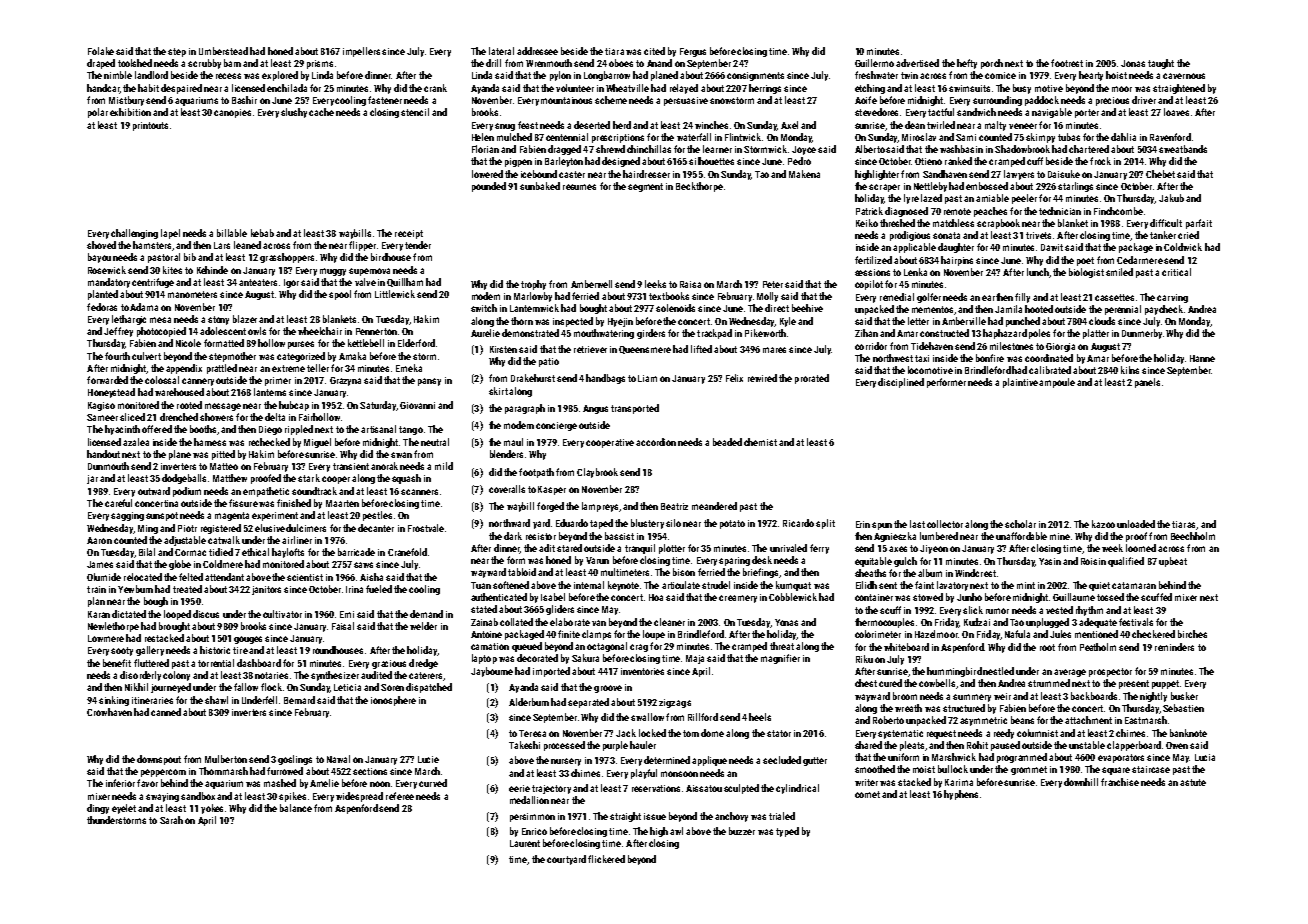 The image size is (1308, 924). What do you see at coordinates (714, 506) in the screenshot?
I see `meandered` at bounding box center [714, 506].
